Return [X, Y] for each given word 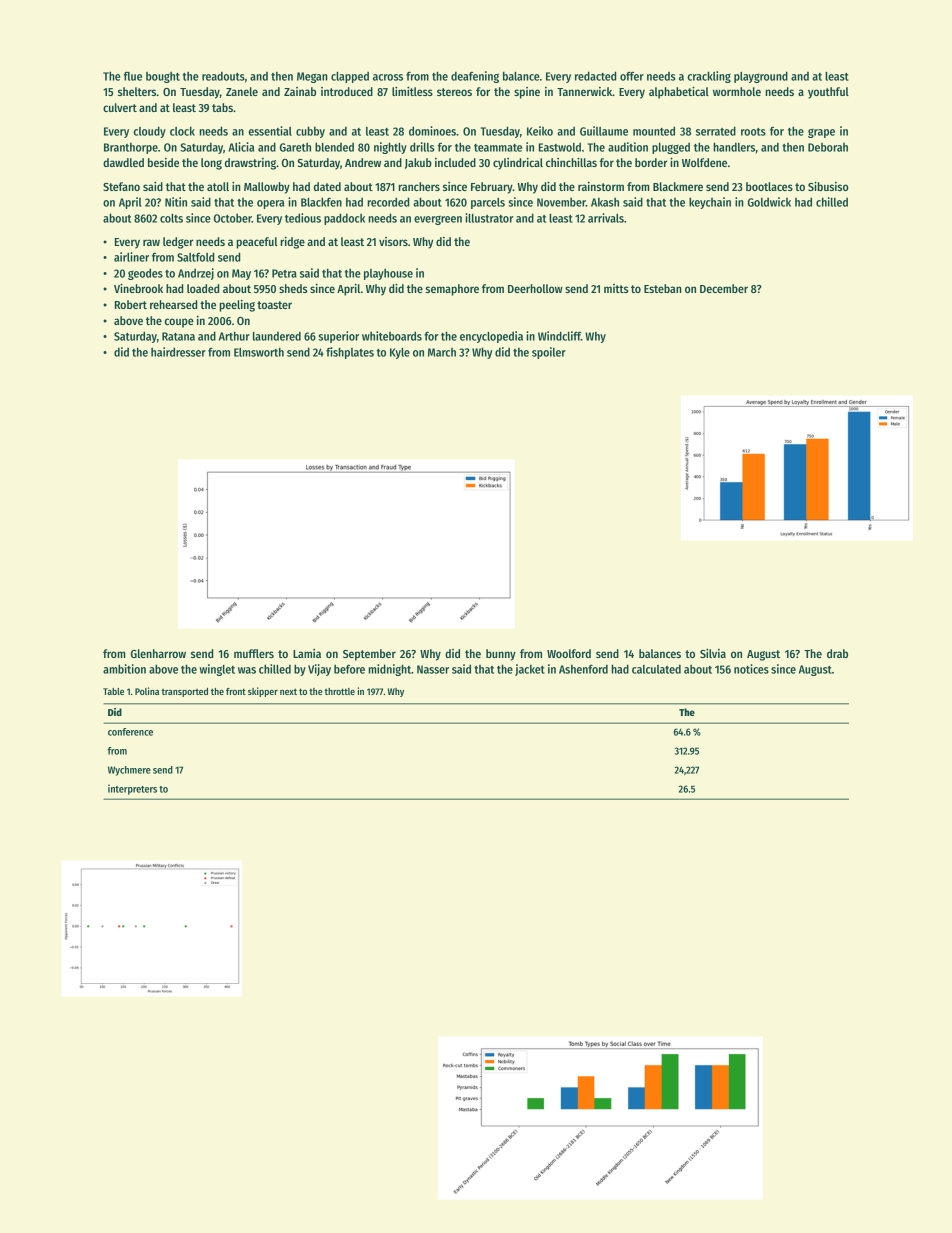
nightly [390, 148]
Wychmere [129, 771]
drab [837, 653]
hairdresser [178, 352]
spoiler [549, 353]
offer [632, 76]
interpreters [132, 789]
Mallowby [267, 188]
